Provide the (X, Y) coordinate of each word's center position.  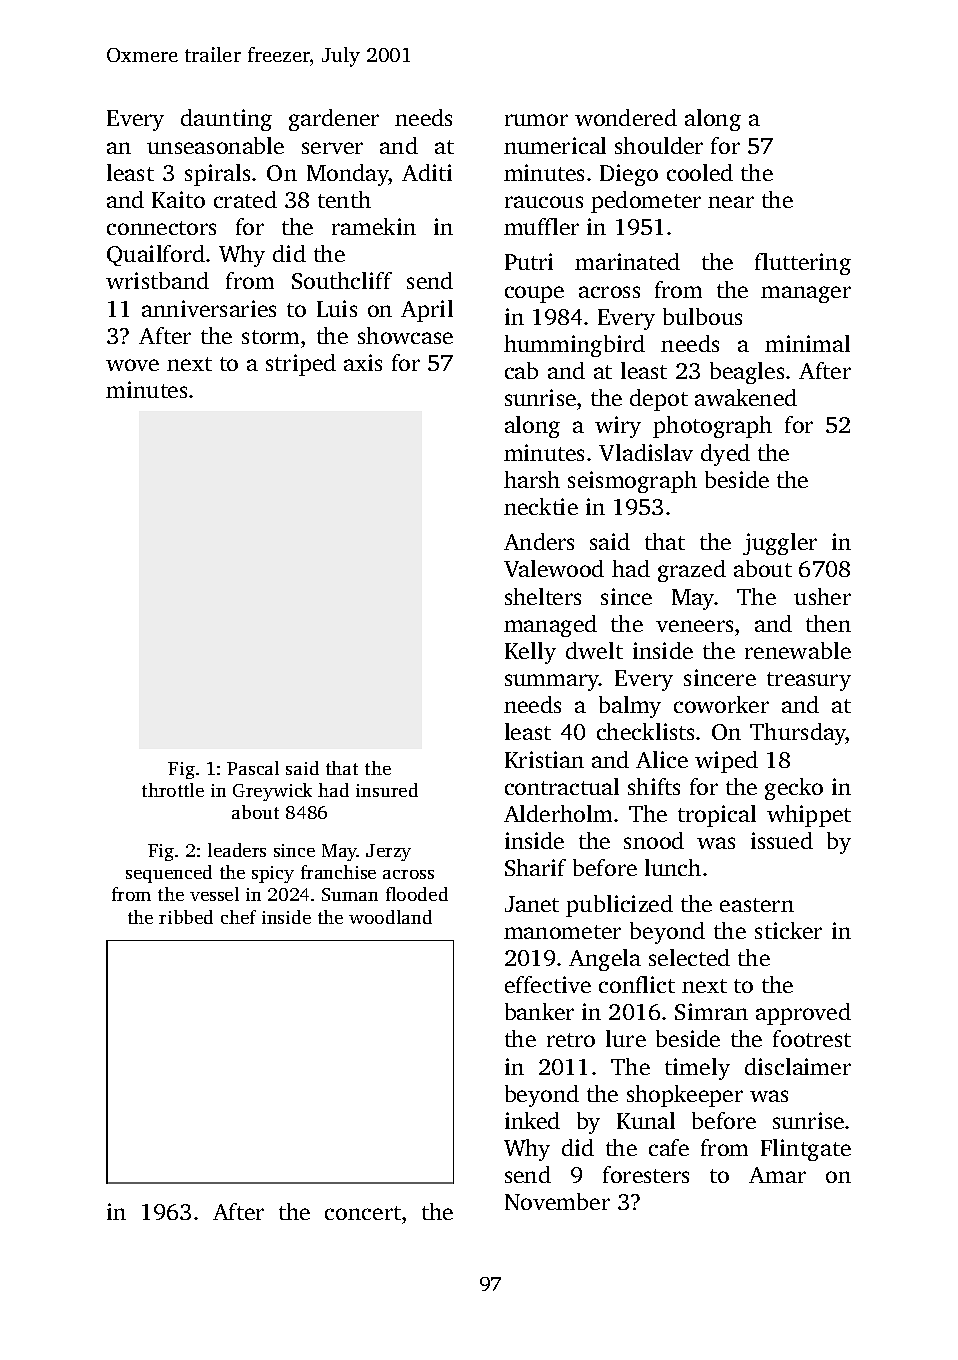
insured (387, 790)
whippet (809, 816)
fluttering (803, 264)
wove (132, 365)
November (557, 1201)
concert (363, 1213)
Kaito (178, 199)
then (828, 623)
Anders (539, 541)
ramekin (374, 226)
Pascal (253, 768)
